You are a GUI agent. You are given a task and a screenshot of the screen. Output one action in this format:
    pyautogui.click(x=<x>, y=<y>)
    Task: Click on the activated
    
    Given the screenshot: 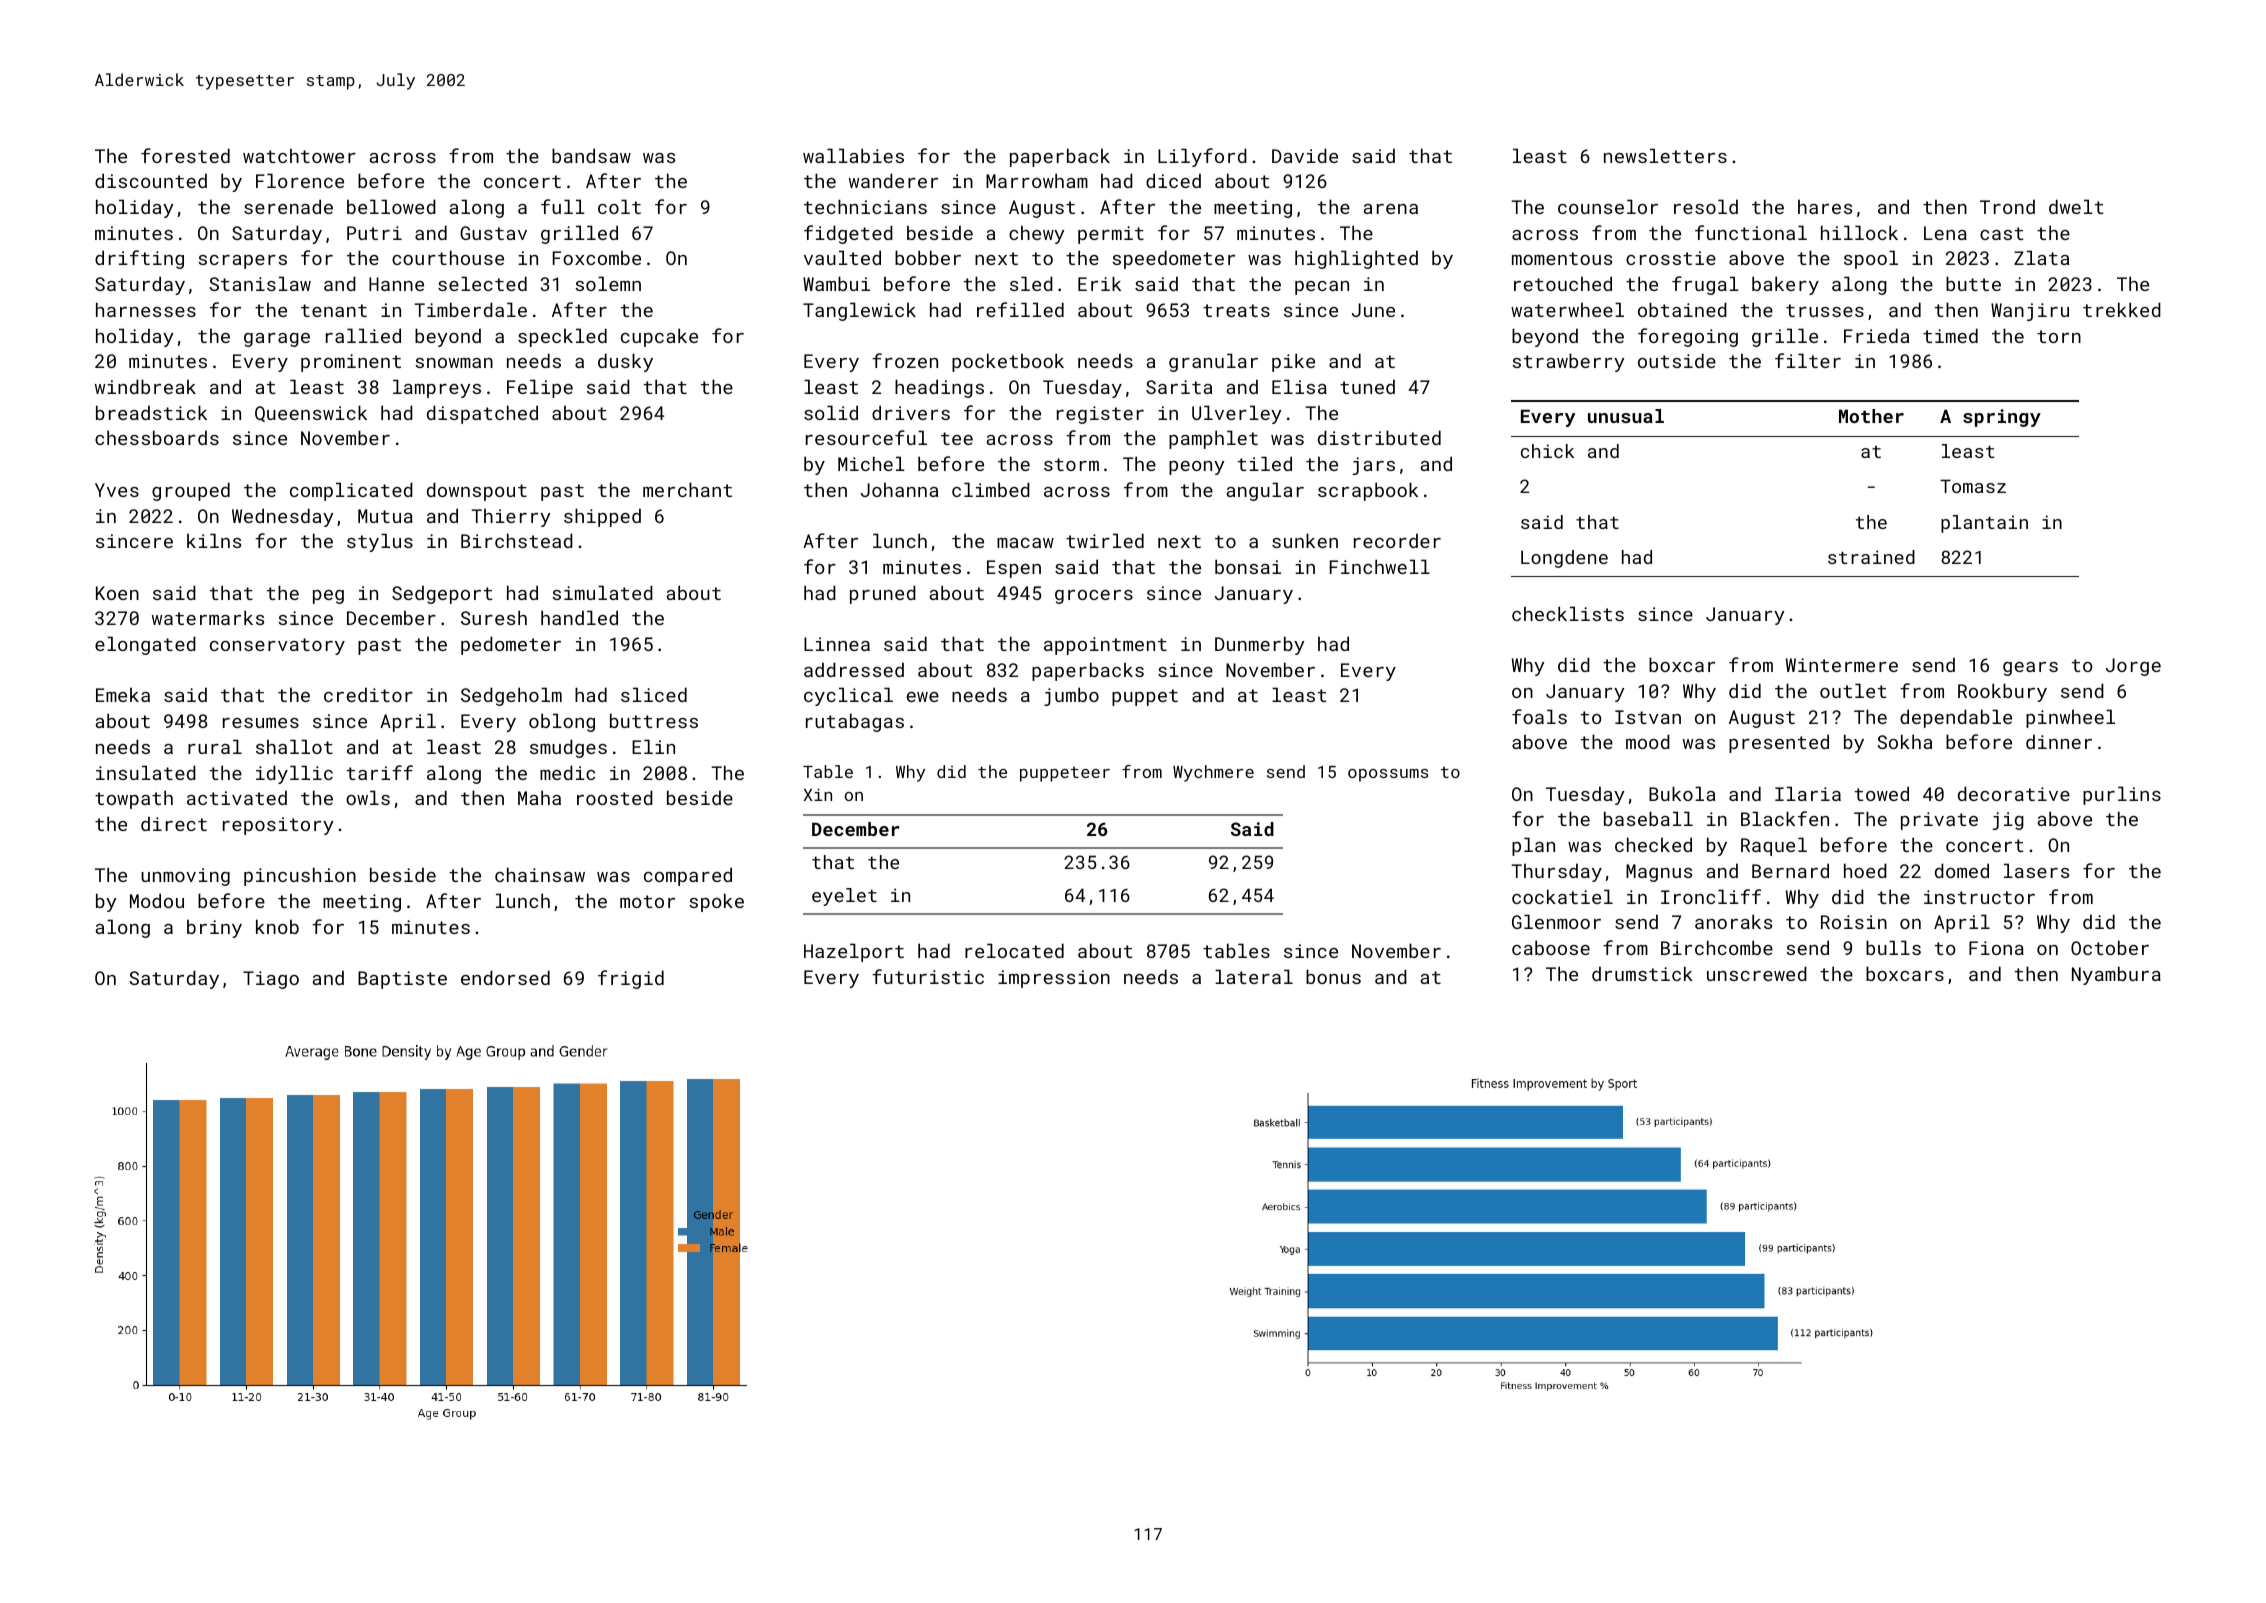 What is the action you would take?
    pyautogui.click(x=237, y=797)
